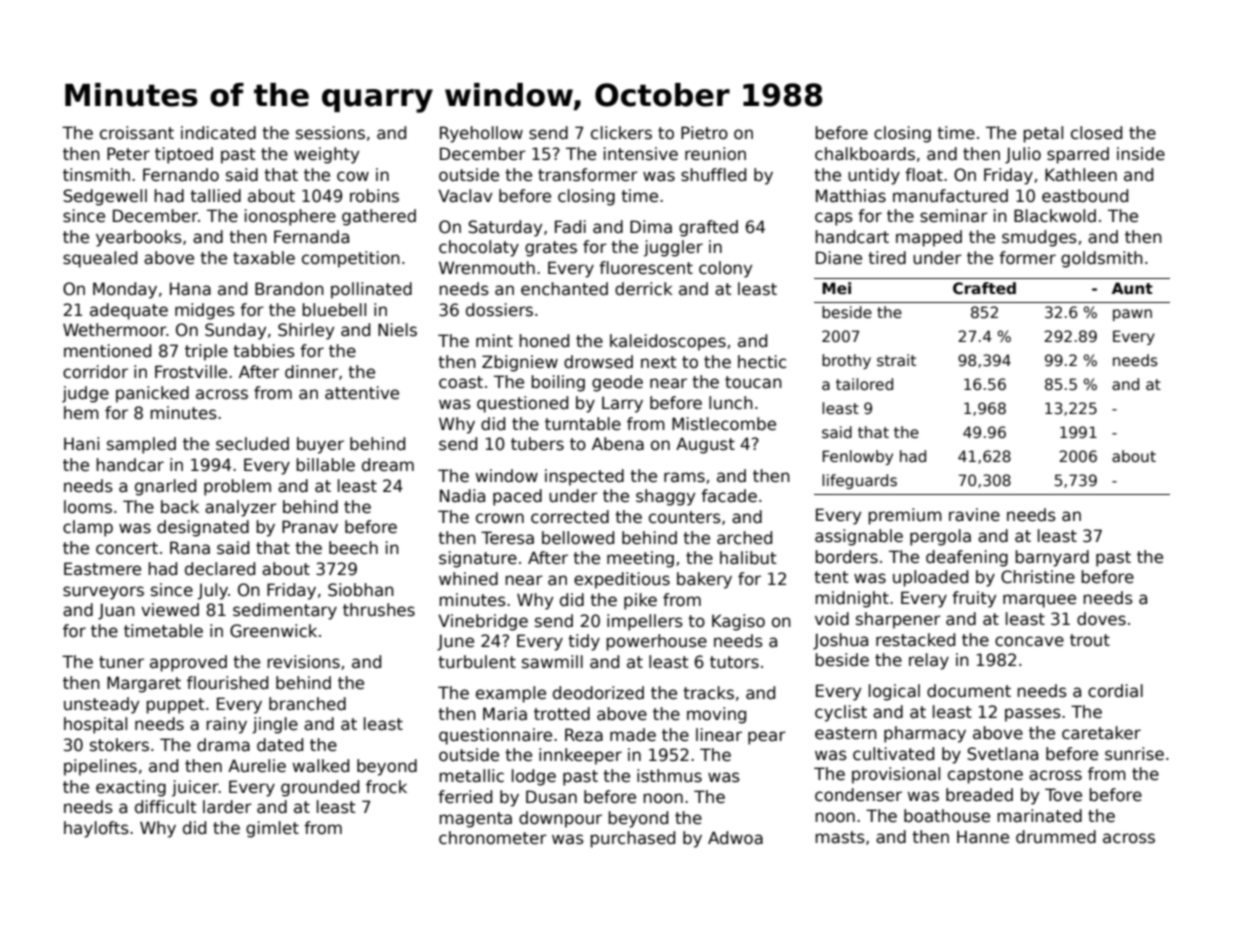 This page has width=1233, height=952. What do you see at coordinates (974, 515) in the page?
I see `ravine` at bounding box center [974, 515].
